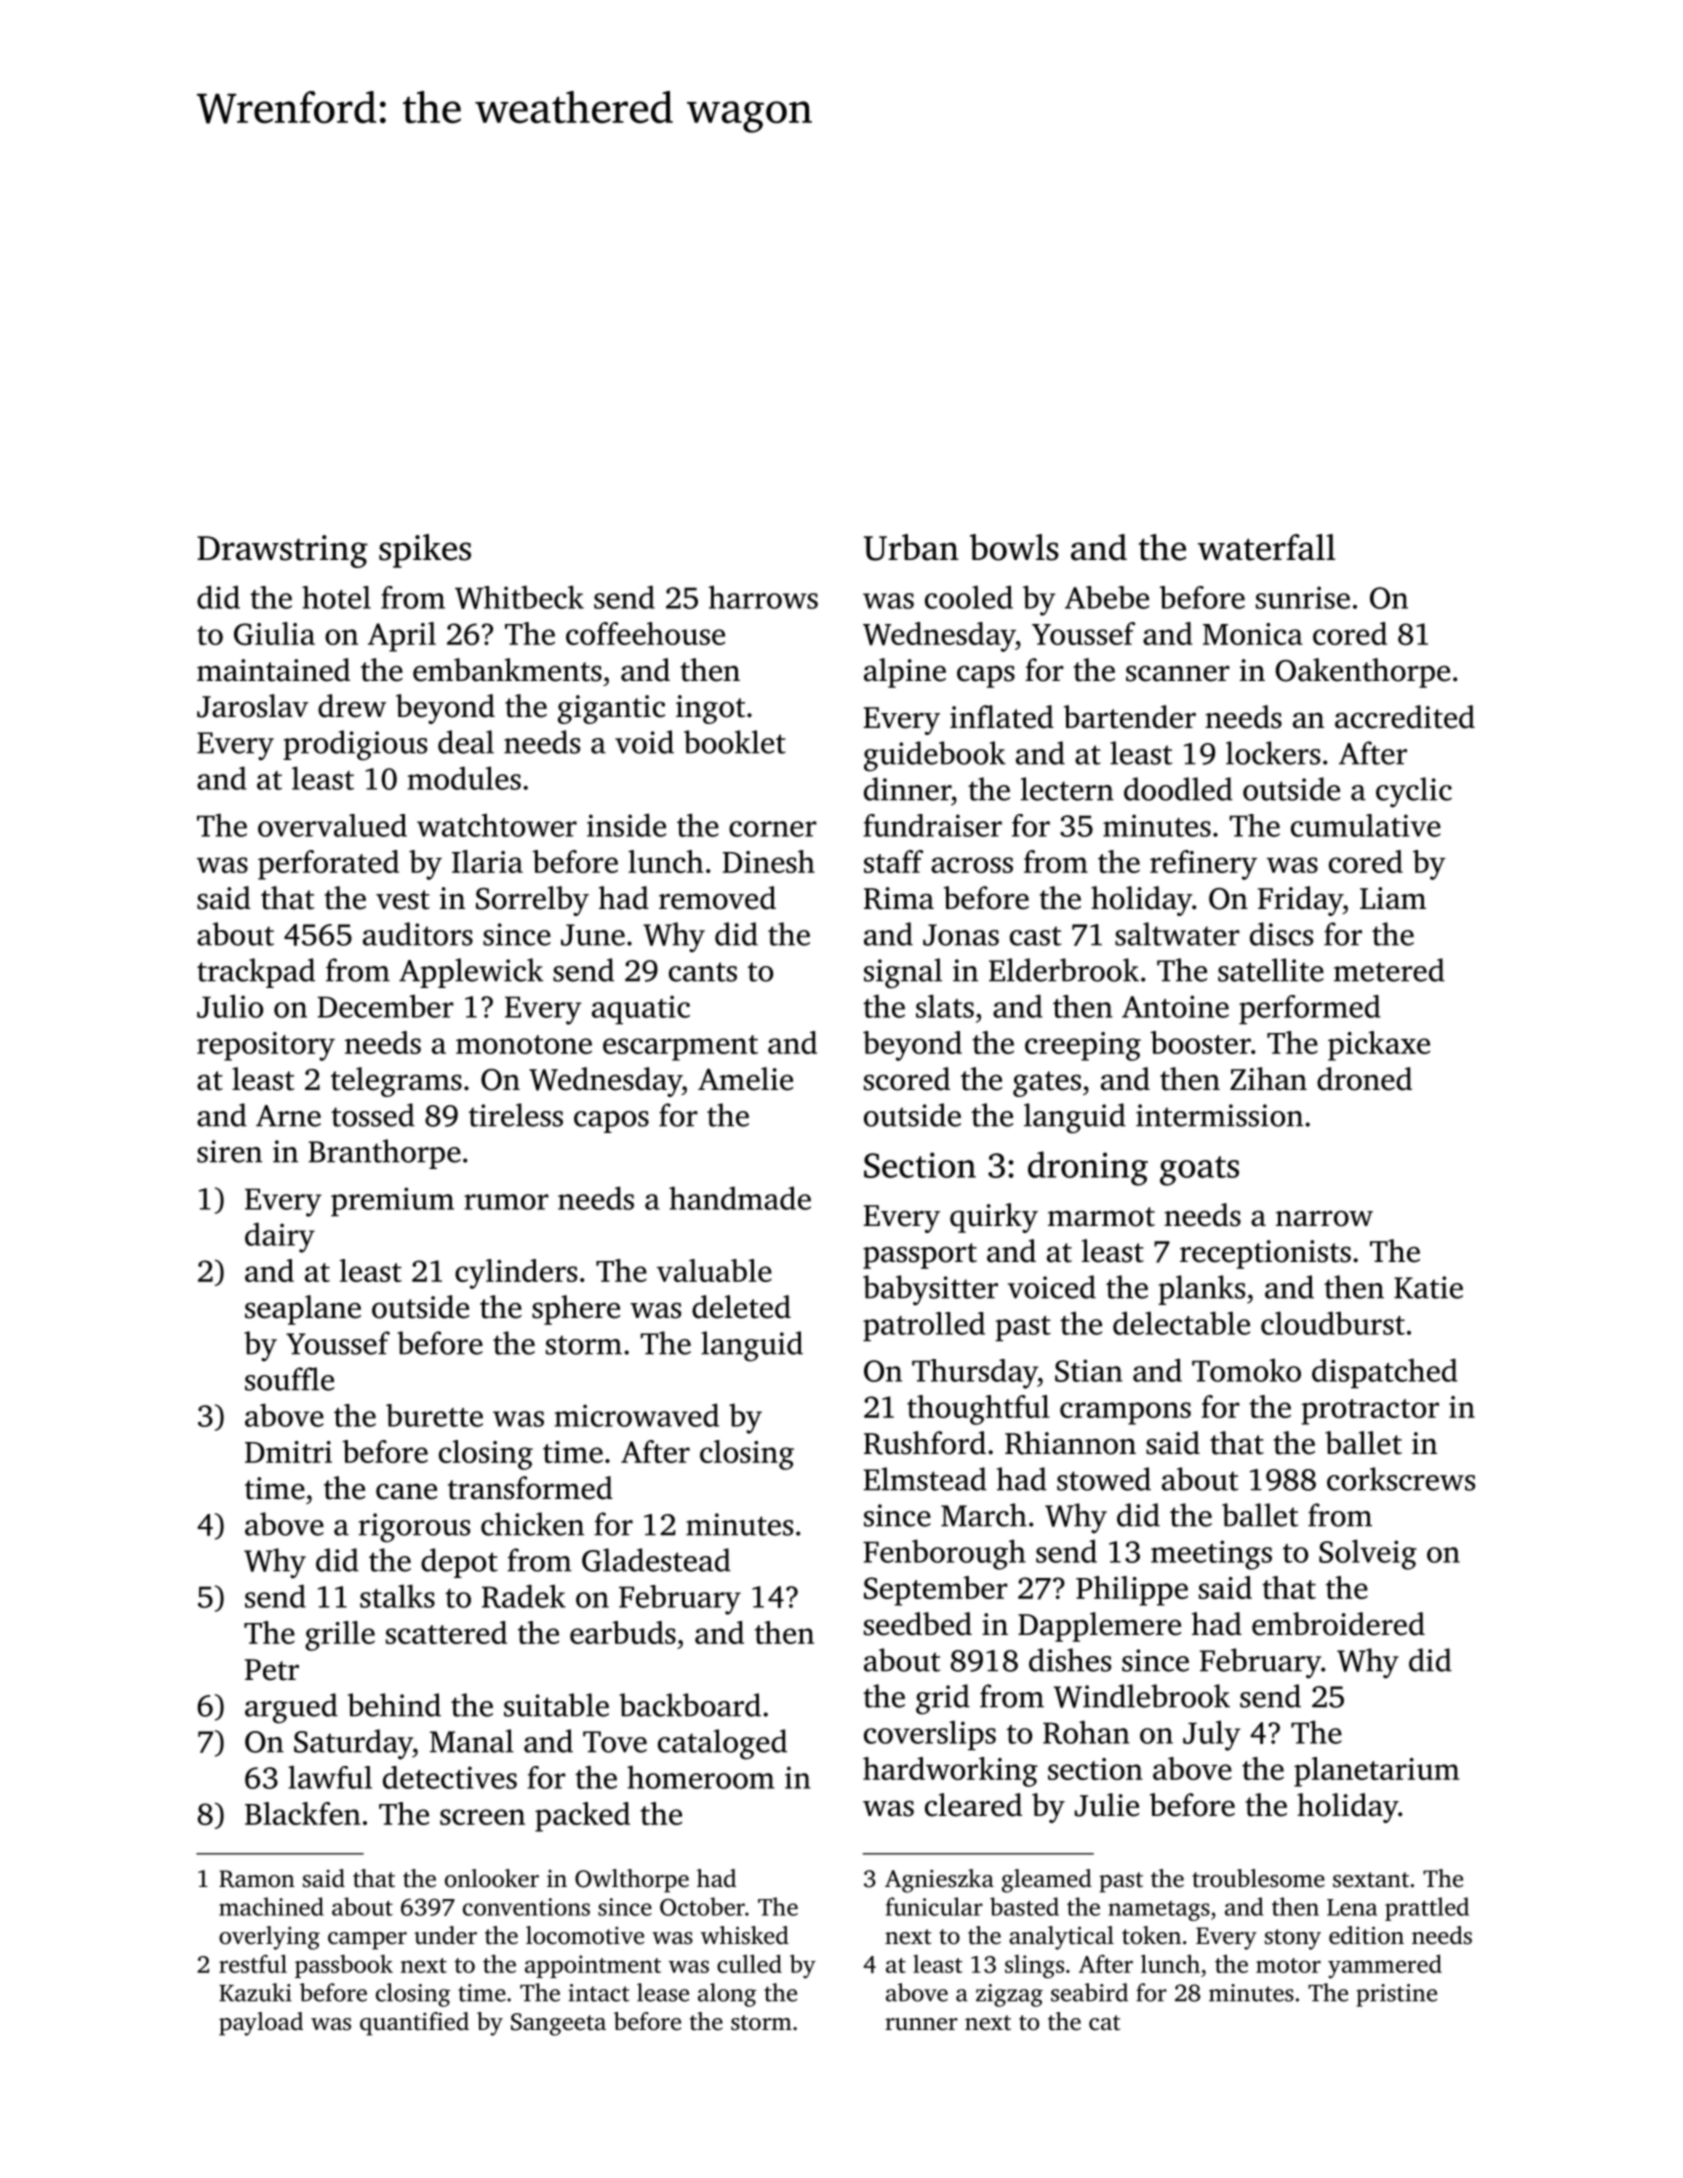 This screenshot has height=2178, width=1683. Describe the element at coordinates (434, 1415) in the screenshot. I see `burette` at that location.
